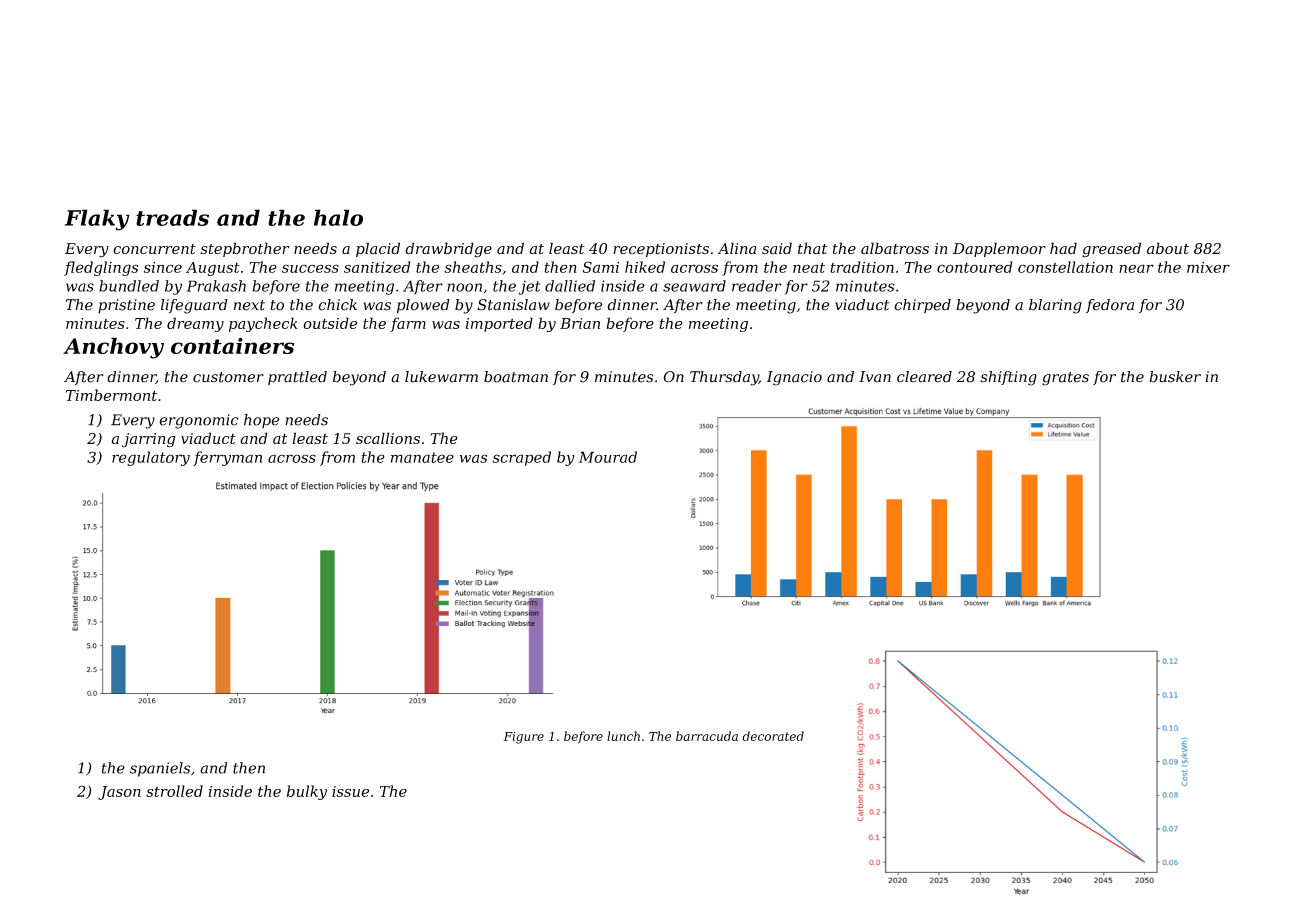 The width and height of the image is (1308, 924). I want to click on spaniels, so click(160, 769).
